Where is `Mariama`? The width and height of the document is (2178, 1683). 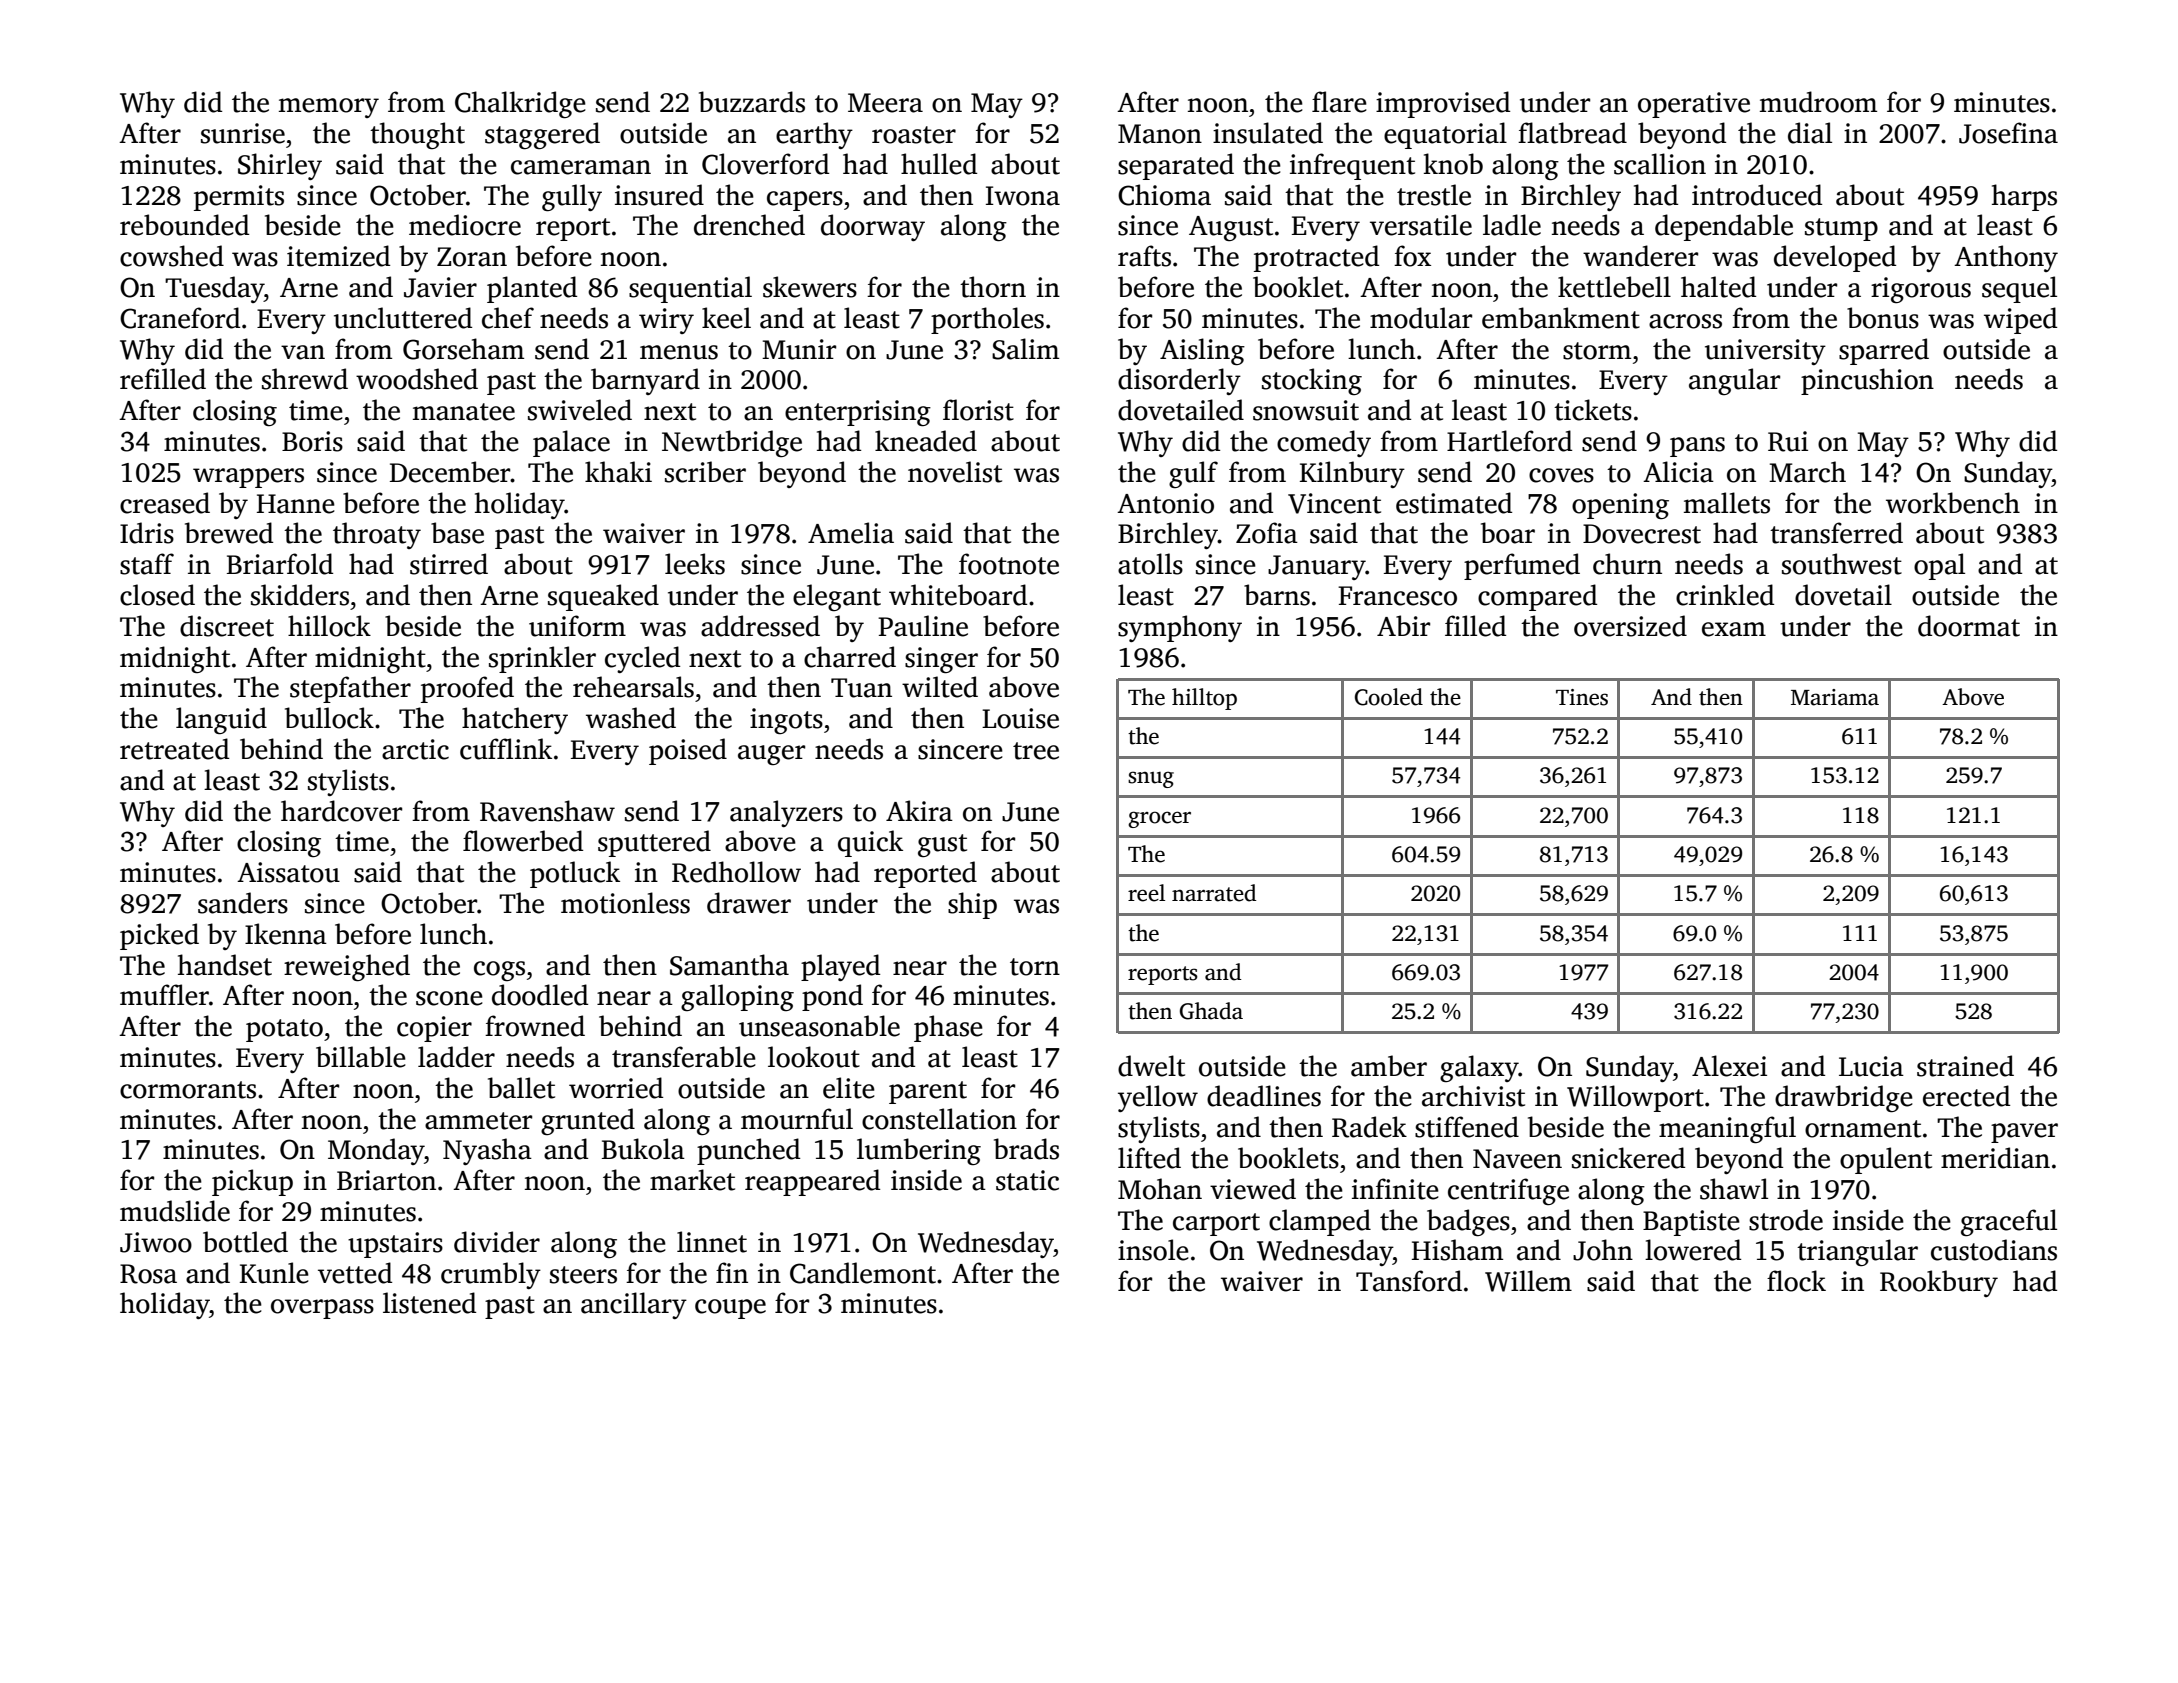 Mariama is located at coordinates (1835, 697).
